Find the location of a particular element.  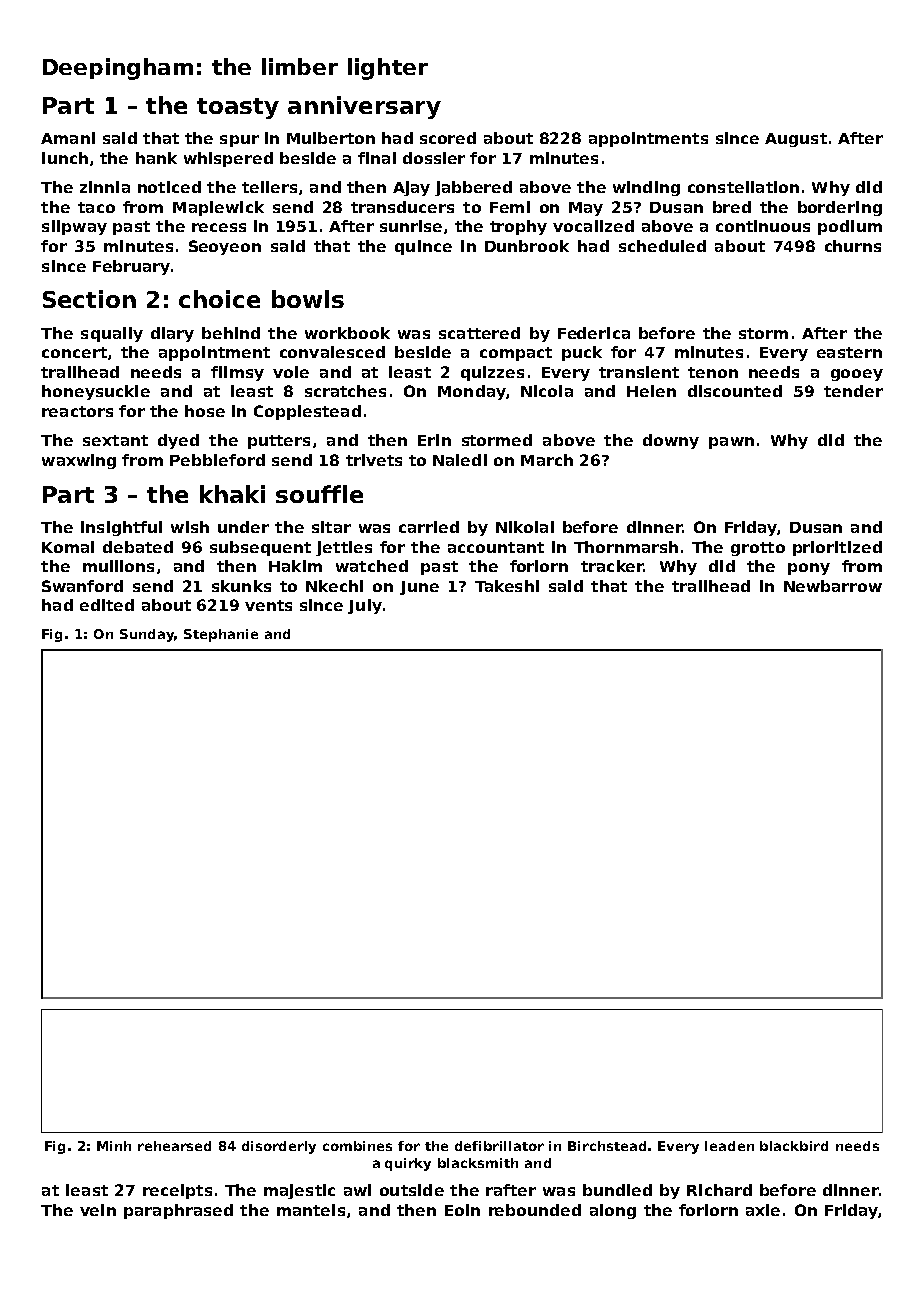

blackbird is located at coordinates (794, 1146).
